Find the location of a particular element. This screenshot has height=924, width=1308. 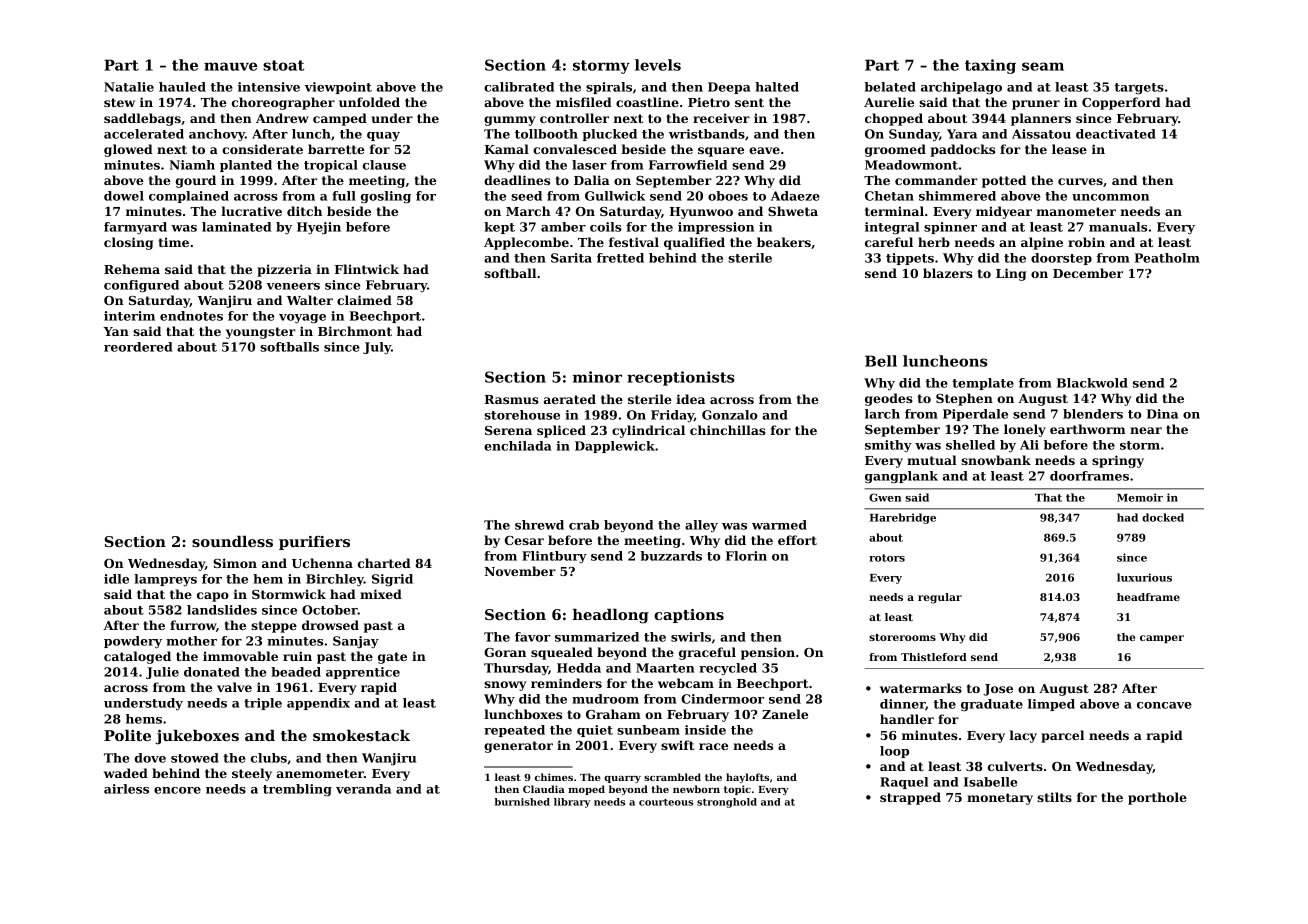

receiver is located at coordinates (721, 118).
